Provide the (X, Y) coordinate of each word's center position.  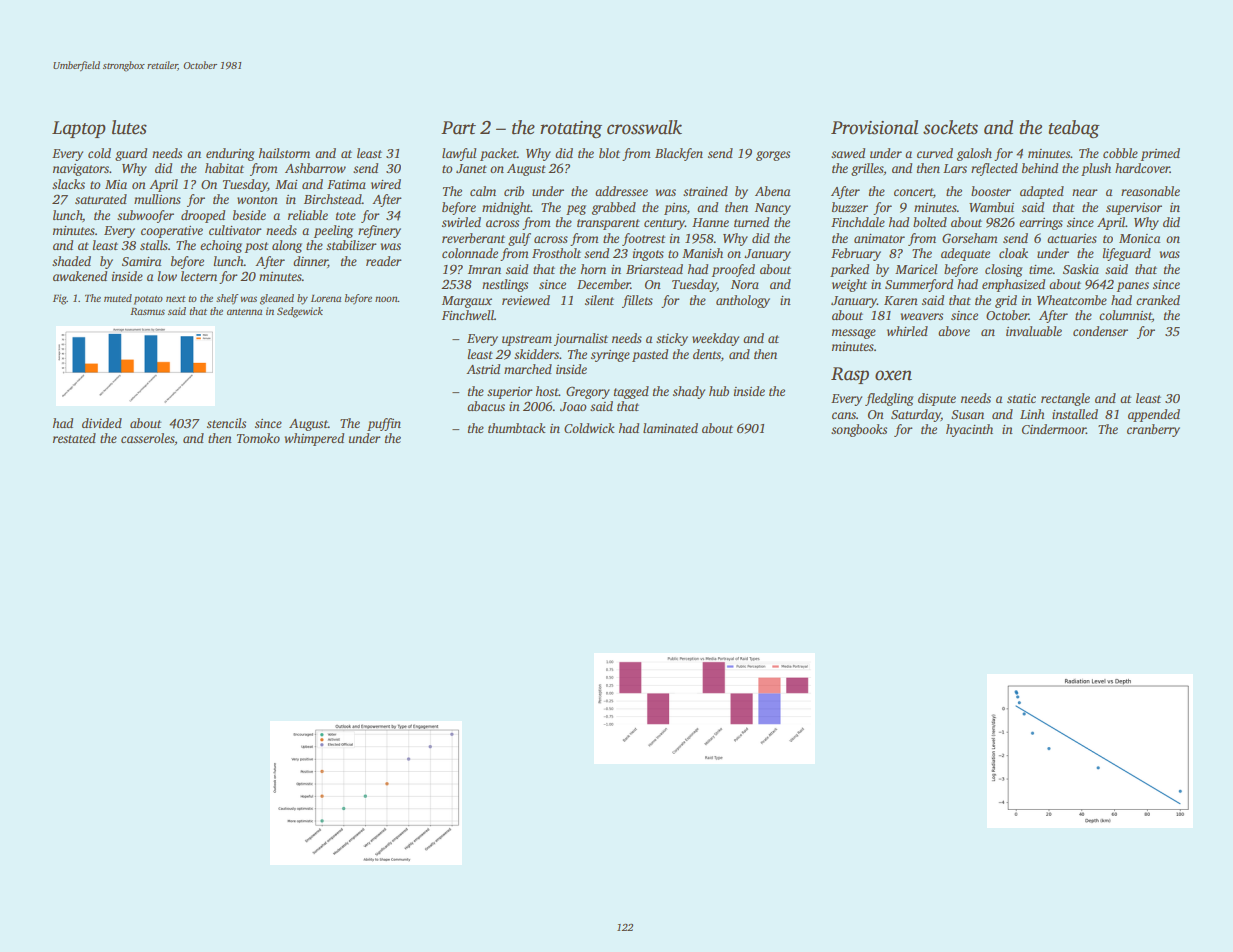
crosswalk (644, 127)
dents (707, 354)
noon (386, 299)
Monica (1140, 238)
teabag (1074, 129)
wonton (257, 200)
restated (74, 438)
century (664, 224)
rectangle (1065, 399)
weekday (715, 339)
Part (458, 128)
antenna (244, 312)
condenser (1100, 331)
